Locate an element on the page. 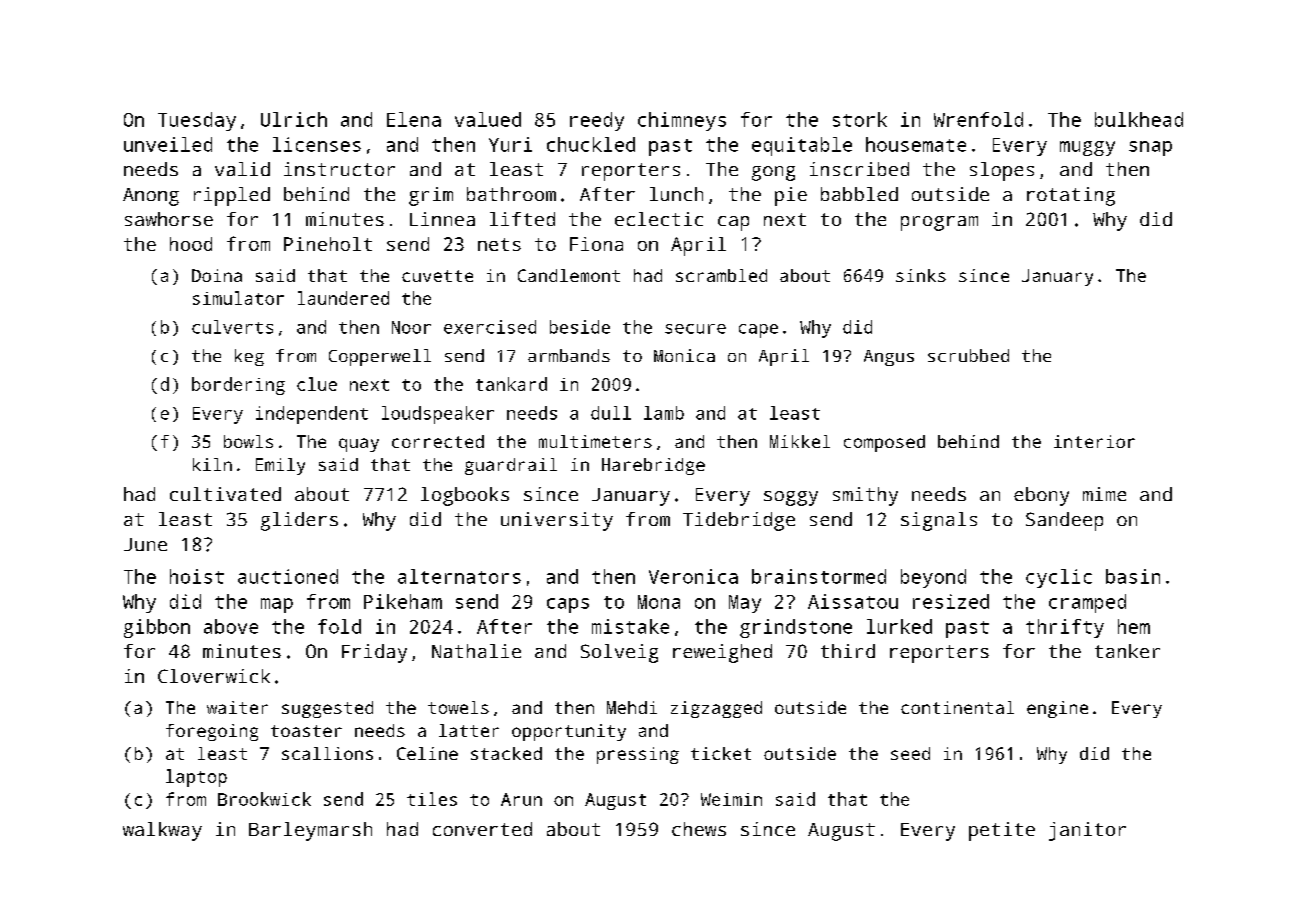 This document has height=924, width=1308. Barleymarsh is located at coordinates (310, 831).
